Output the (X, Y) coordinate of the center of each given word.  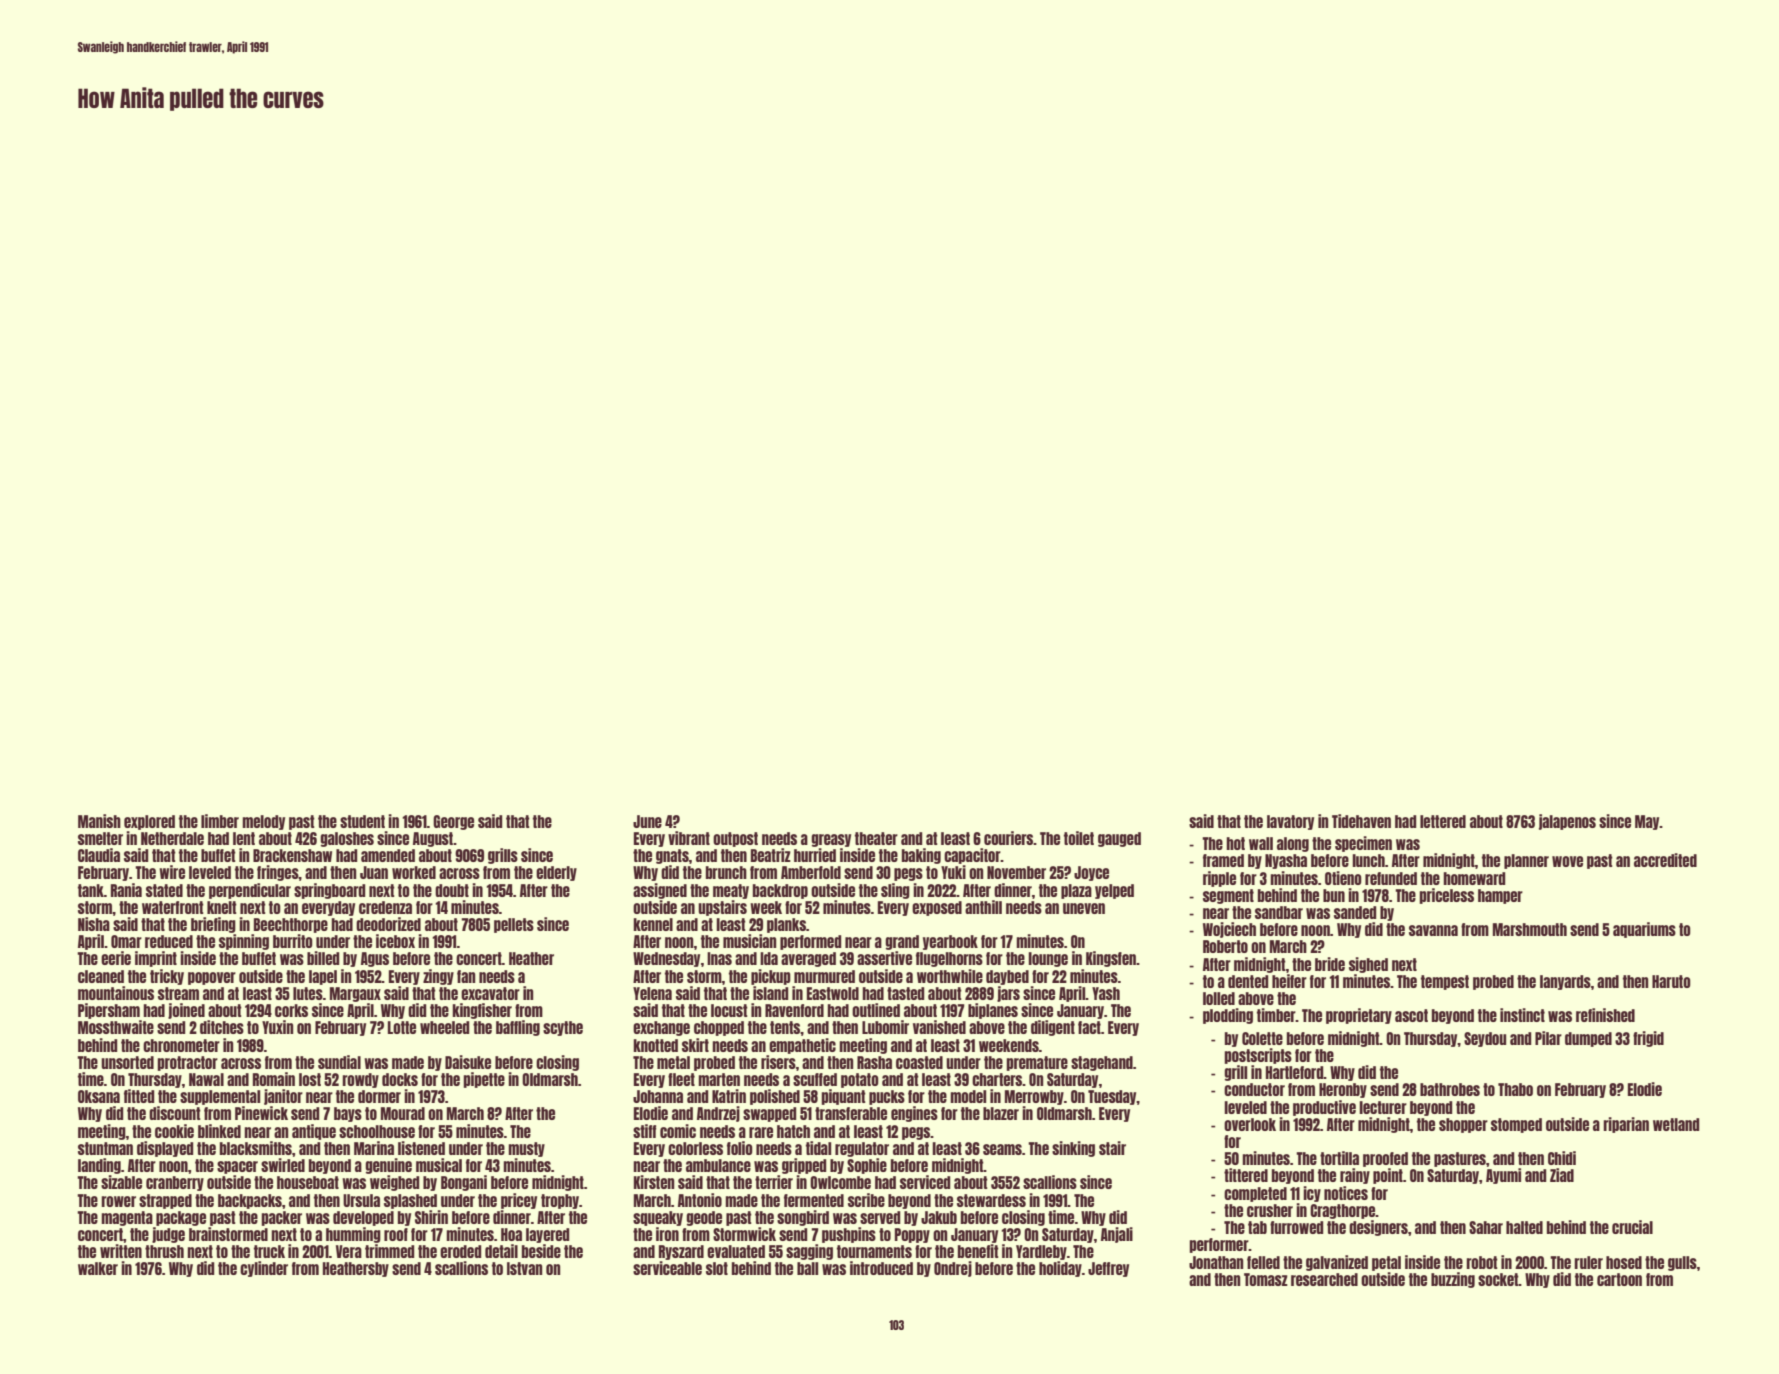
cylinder (264, 1269)
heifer (1289, 981)
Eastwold (833, 993)
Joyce (1091, 873)
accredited (1665, 860)
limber (220, 821)
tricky (167, 977)
